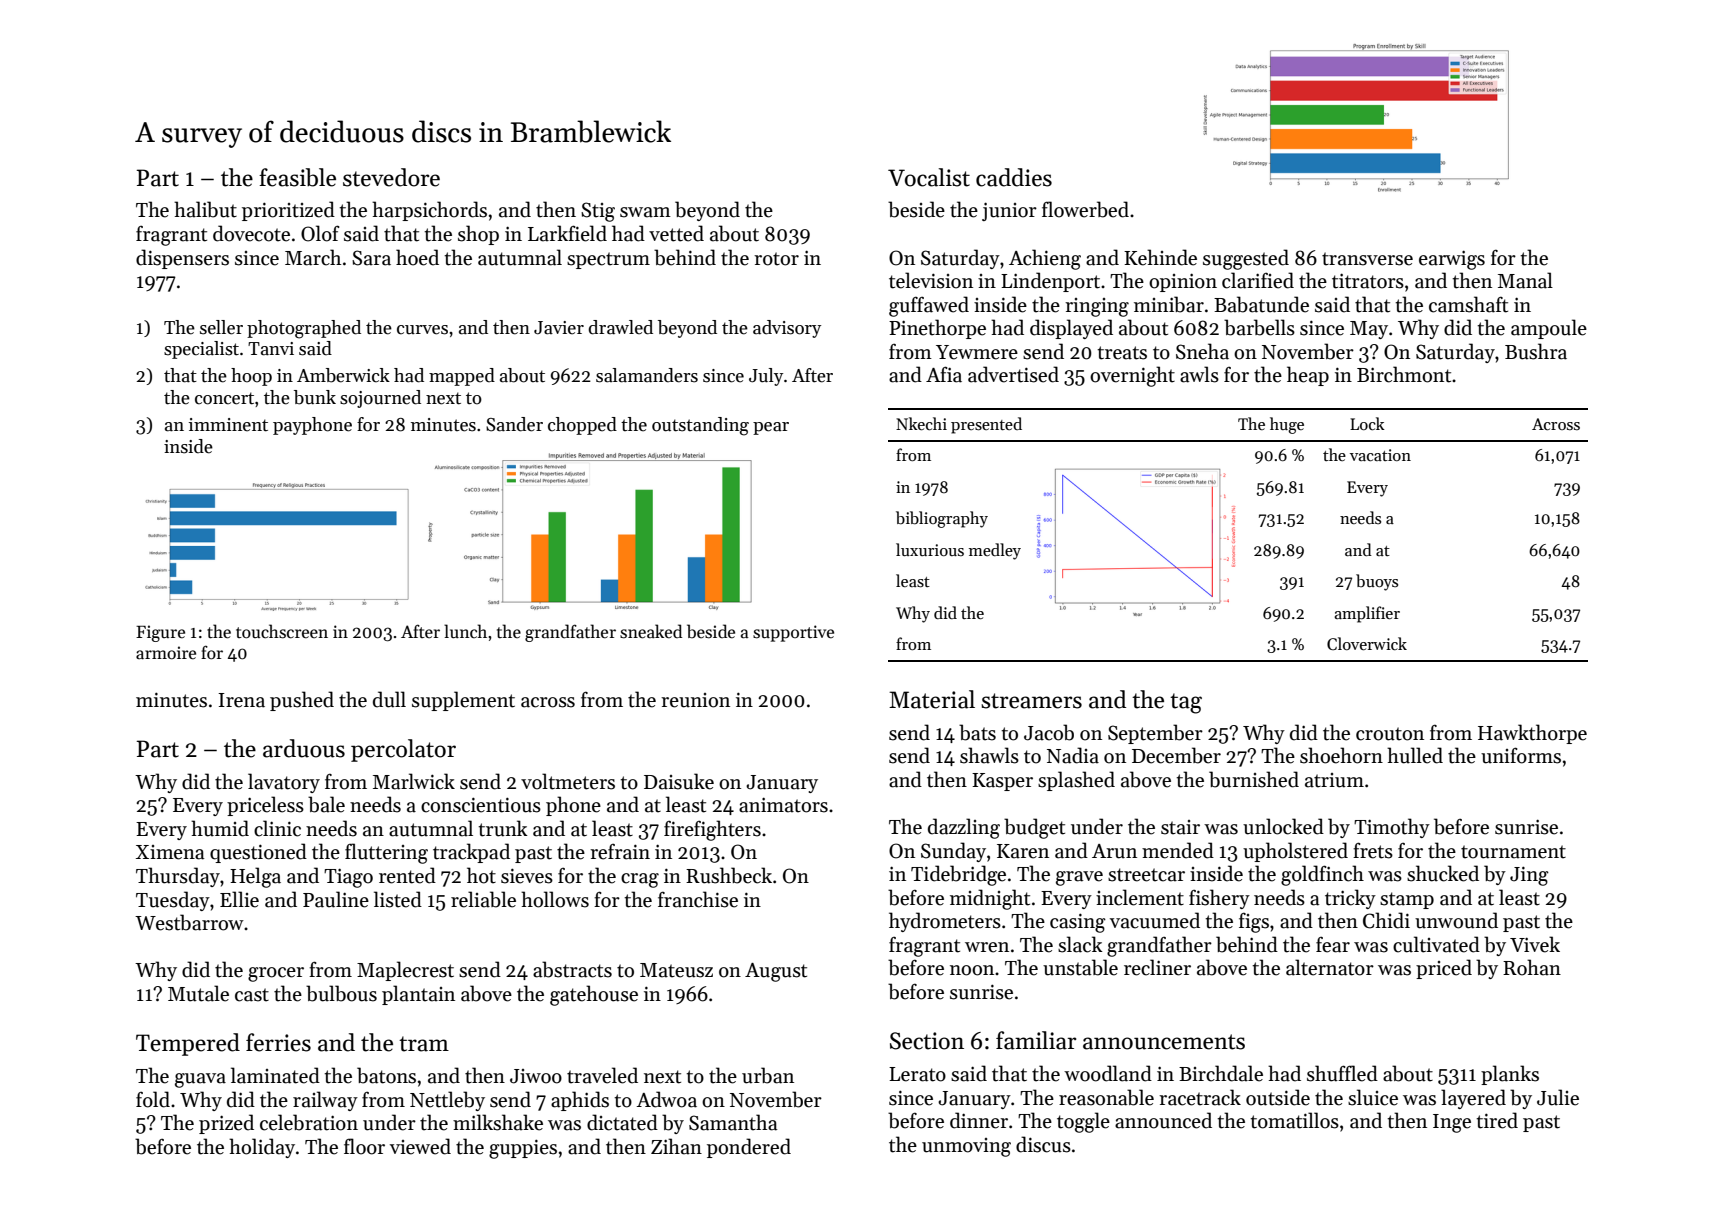 This image has width=1724, height=1219. I want to click on Kasper, so click(1002, 782).
